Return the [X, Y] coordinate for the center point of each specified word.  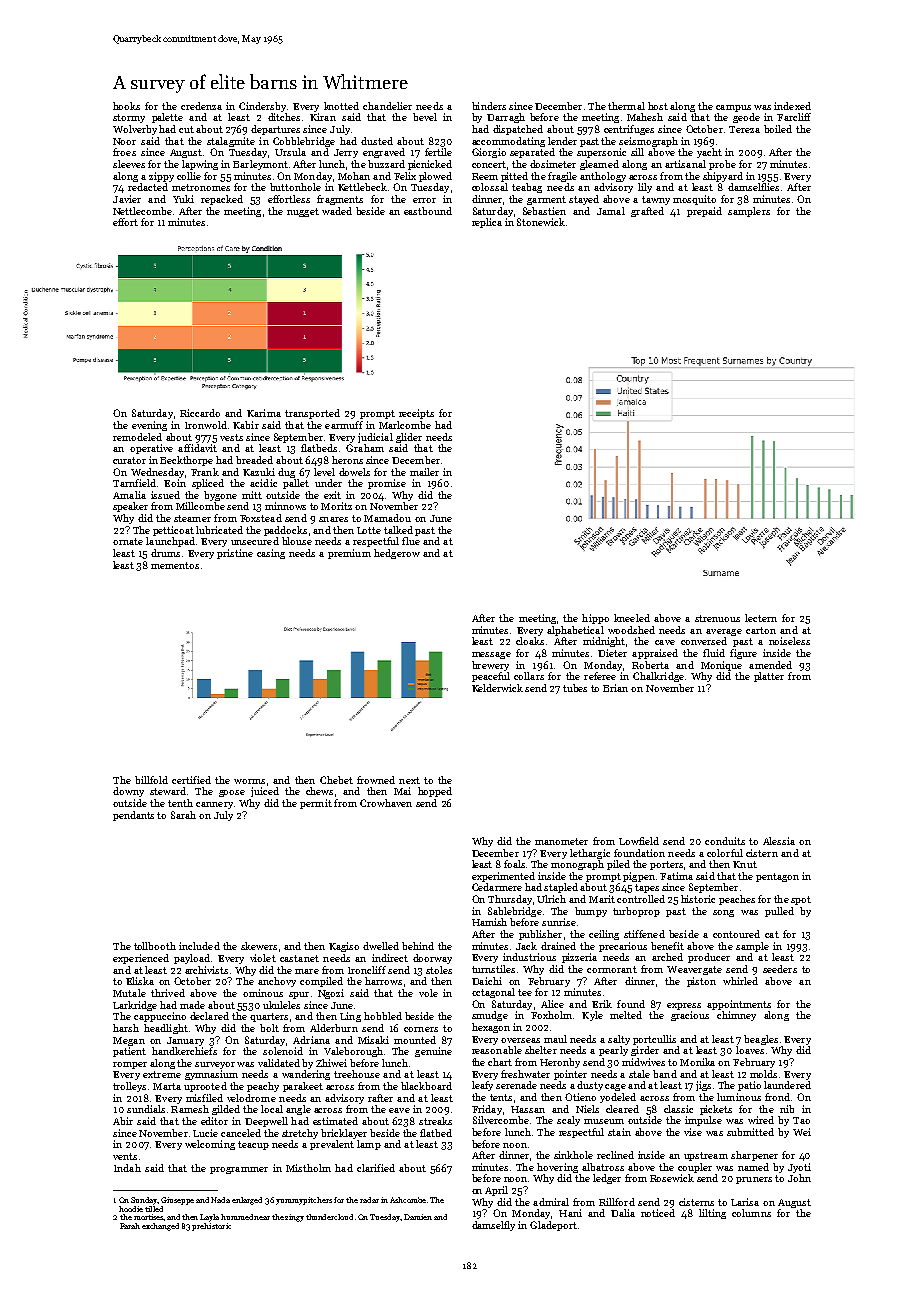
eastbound [428, 211]
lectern [761, 618]
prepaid [704, 212]
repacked [222, 200]
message [491, 655]
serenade [516, 1085]
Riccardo [200, 413]
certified [191, 780]
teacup [253, 1145]
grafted [647, 212]
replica [487, 223]
